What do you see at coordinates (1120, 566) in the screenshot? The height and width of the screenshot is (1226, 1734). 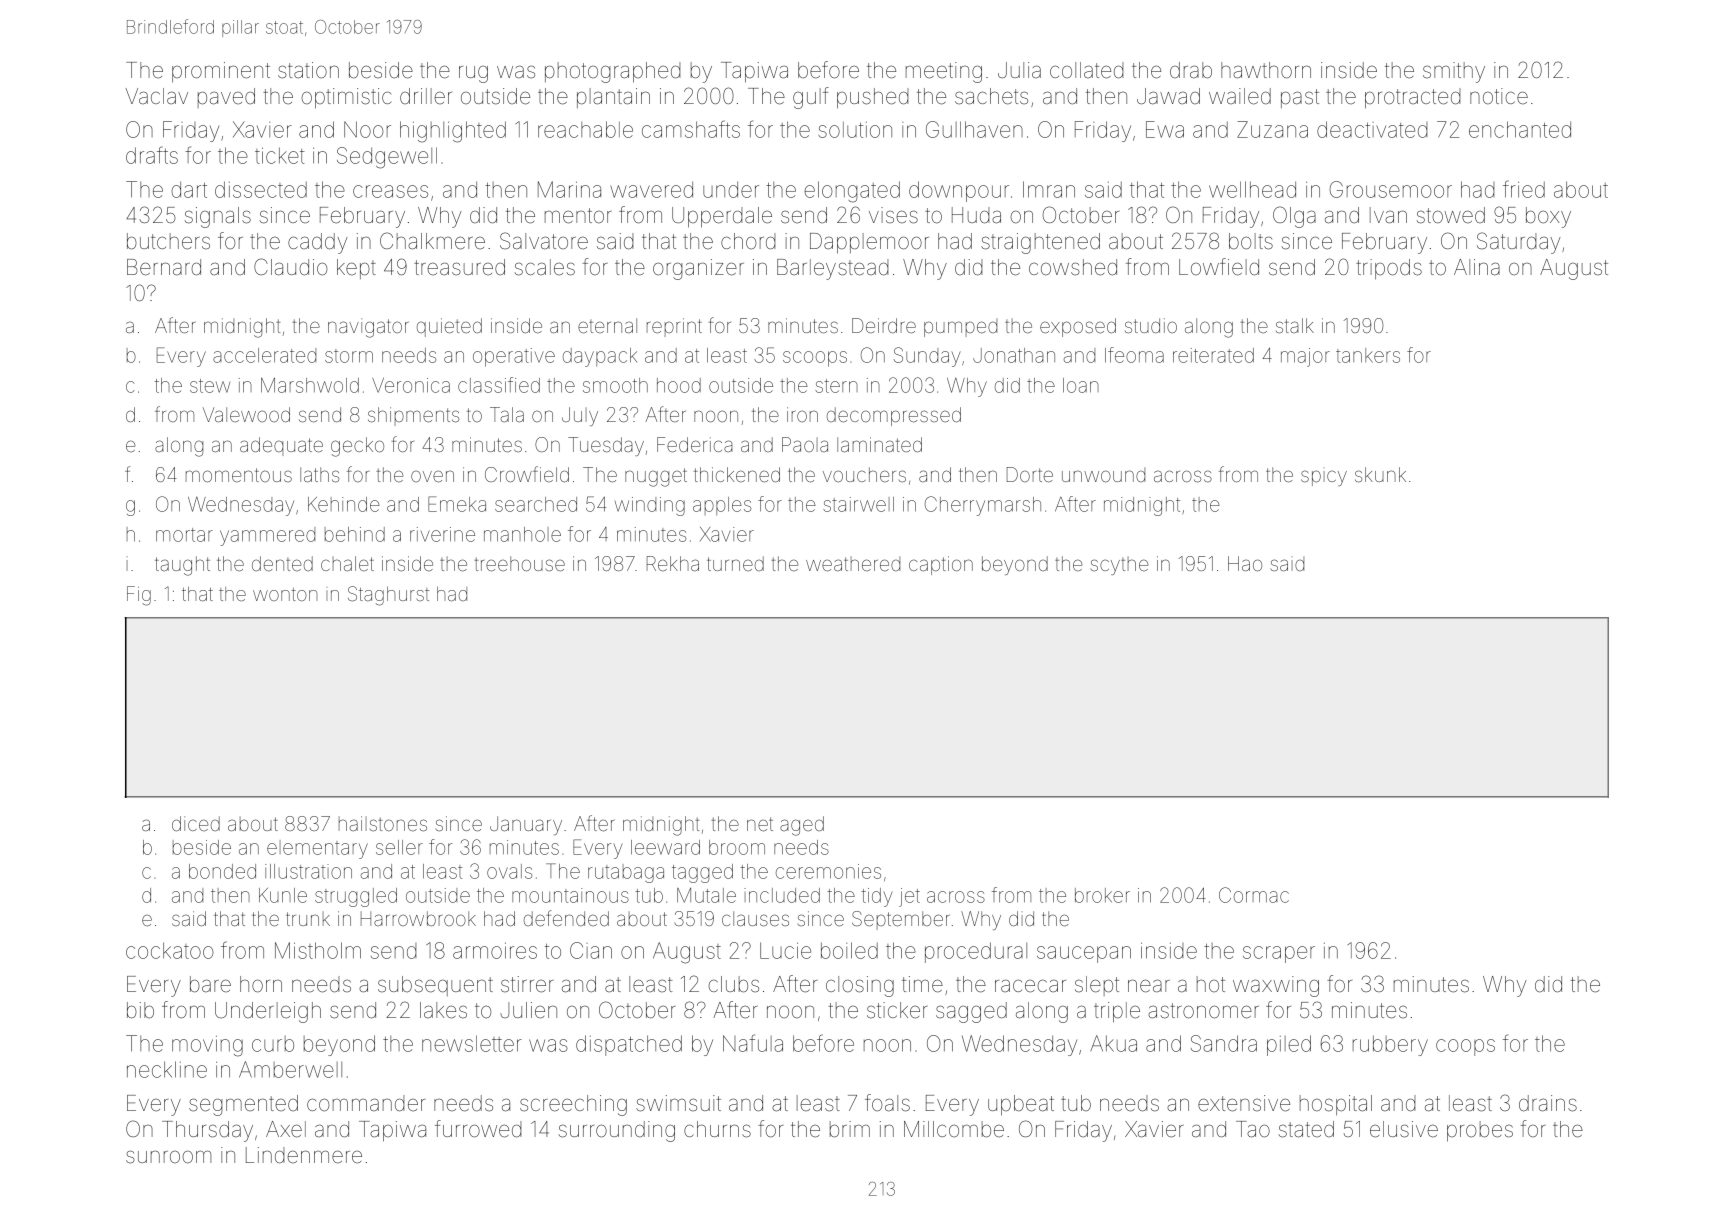 I see `scythe` at bounding box center [1120, 566].
